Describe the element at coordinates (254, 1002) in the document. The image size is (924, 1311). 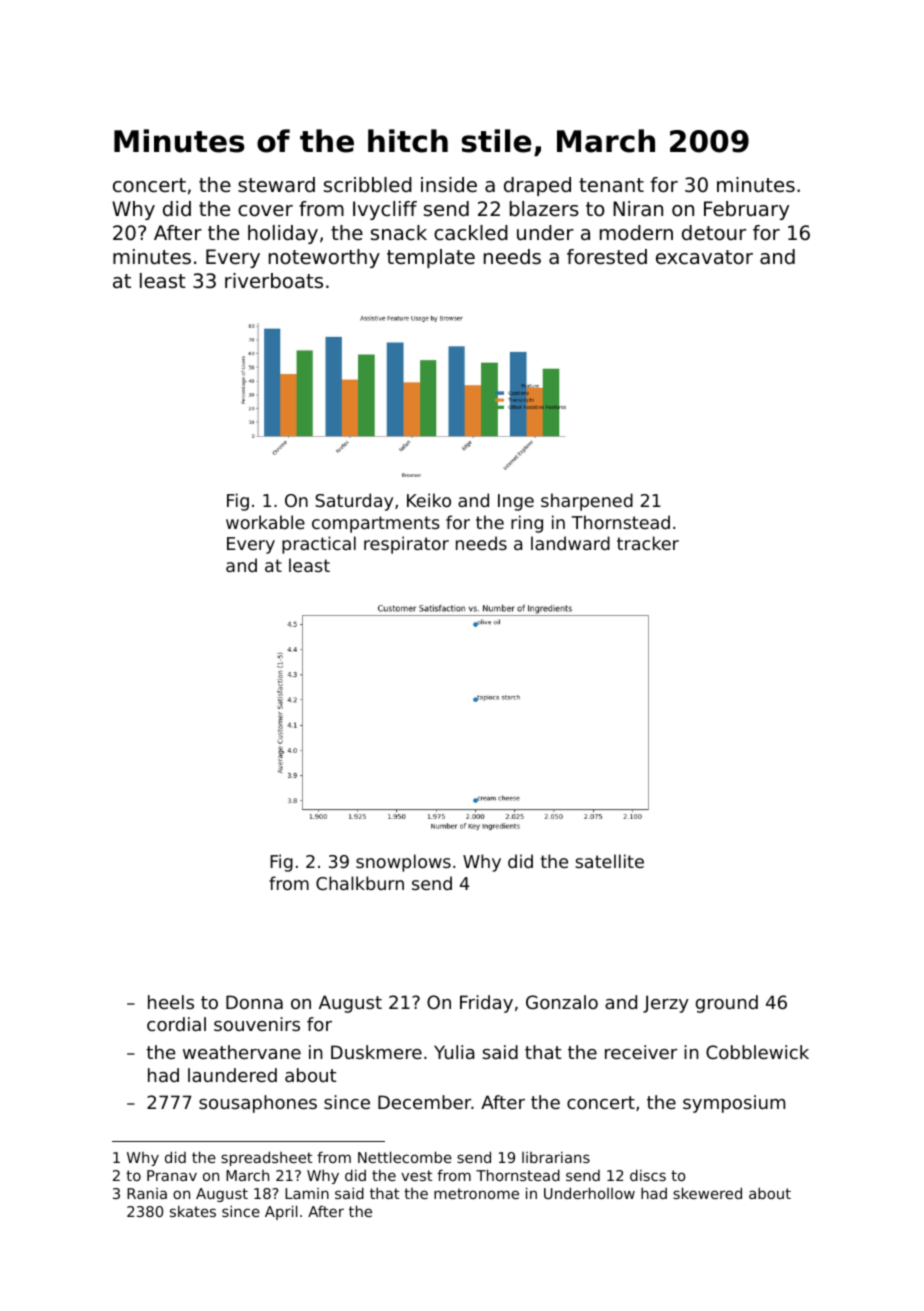
I see `Donna` at that location.
